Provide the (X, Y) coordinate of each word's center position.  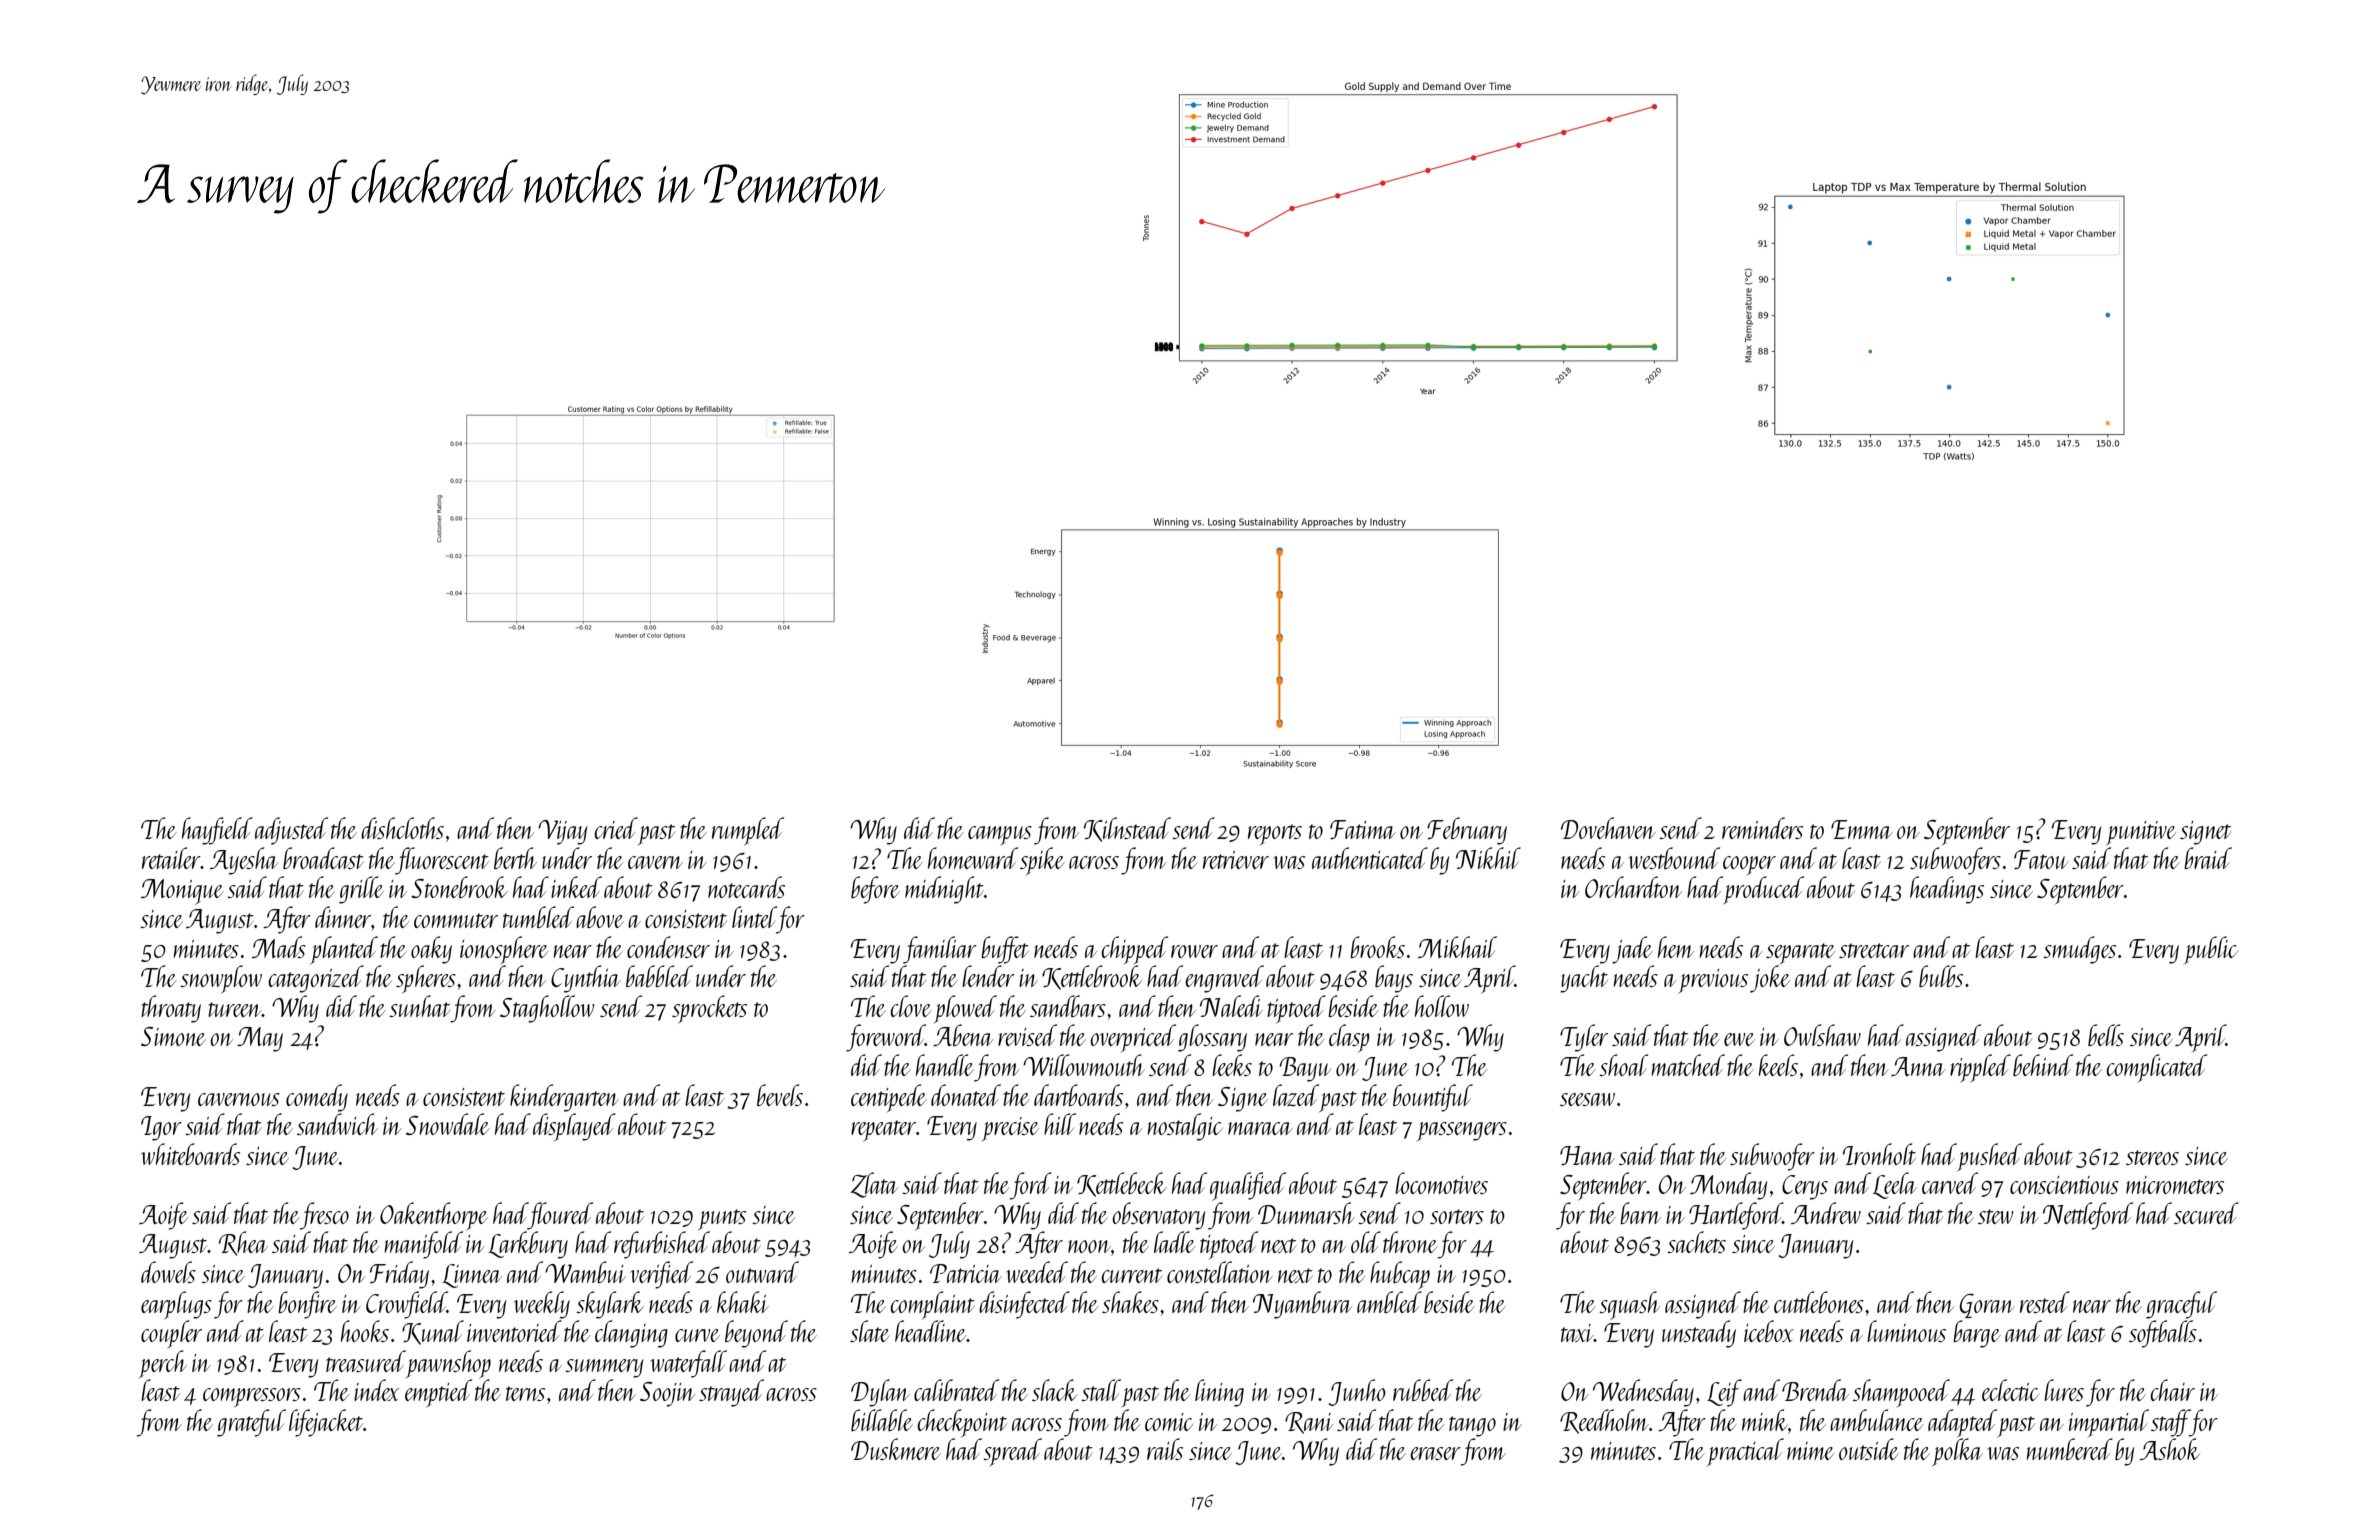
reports (1275, 834)
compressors (252, 1397)
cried (616, 828)
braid (2208, 858)
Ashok (2170, 1449)
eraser (1435, 1453)
